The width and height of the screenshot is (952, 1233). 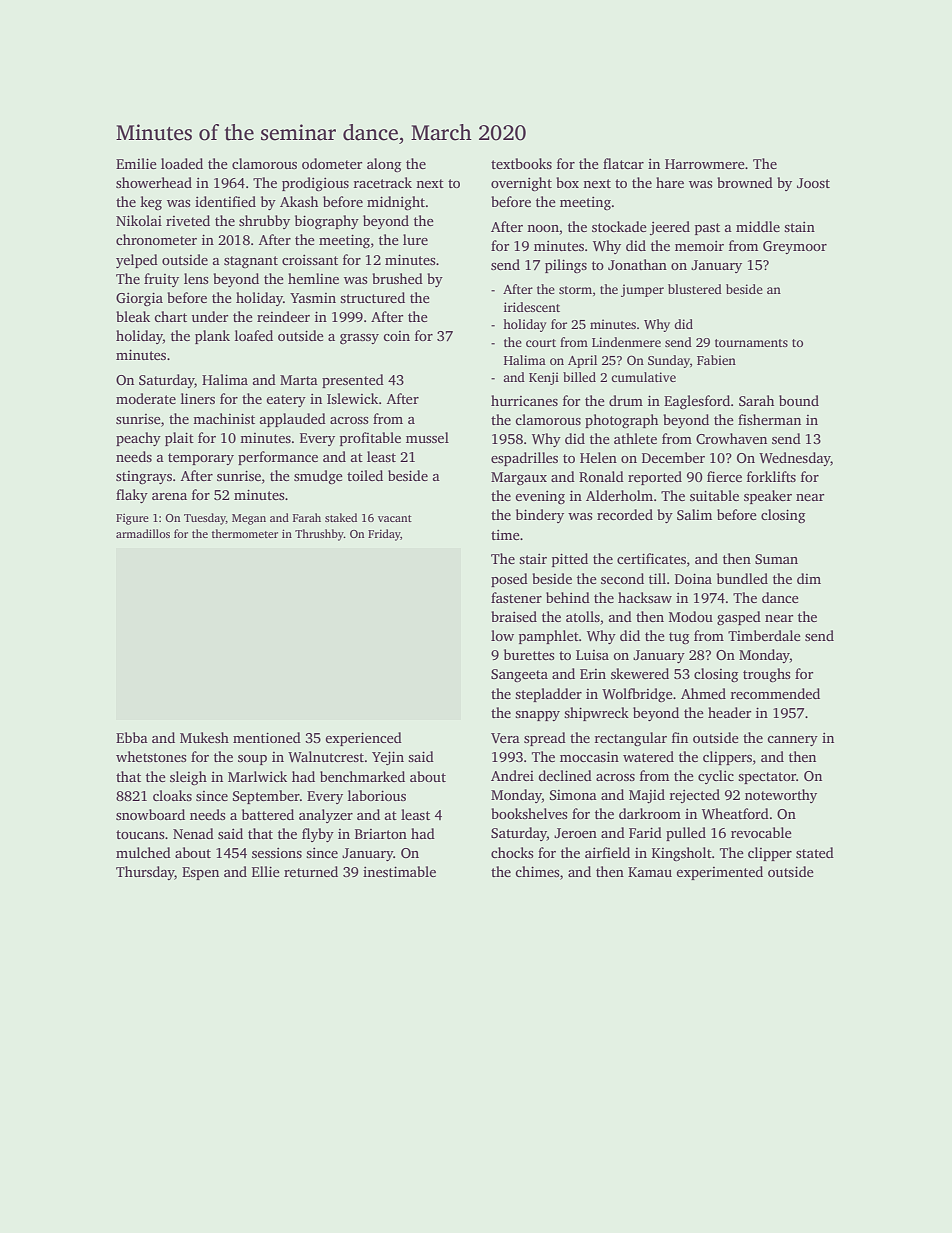 I want to click on flatcar, so click(x=623, y=163).
